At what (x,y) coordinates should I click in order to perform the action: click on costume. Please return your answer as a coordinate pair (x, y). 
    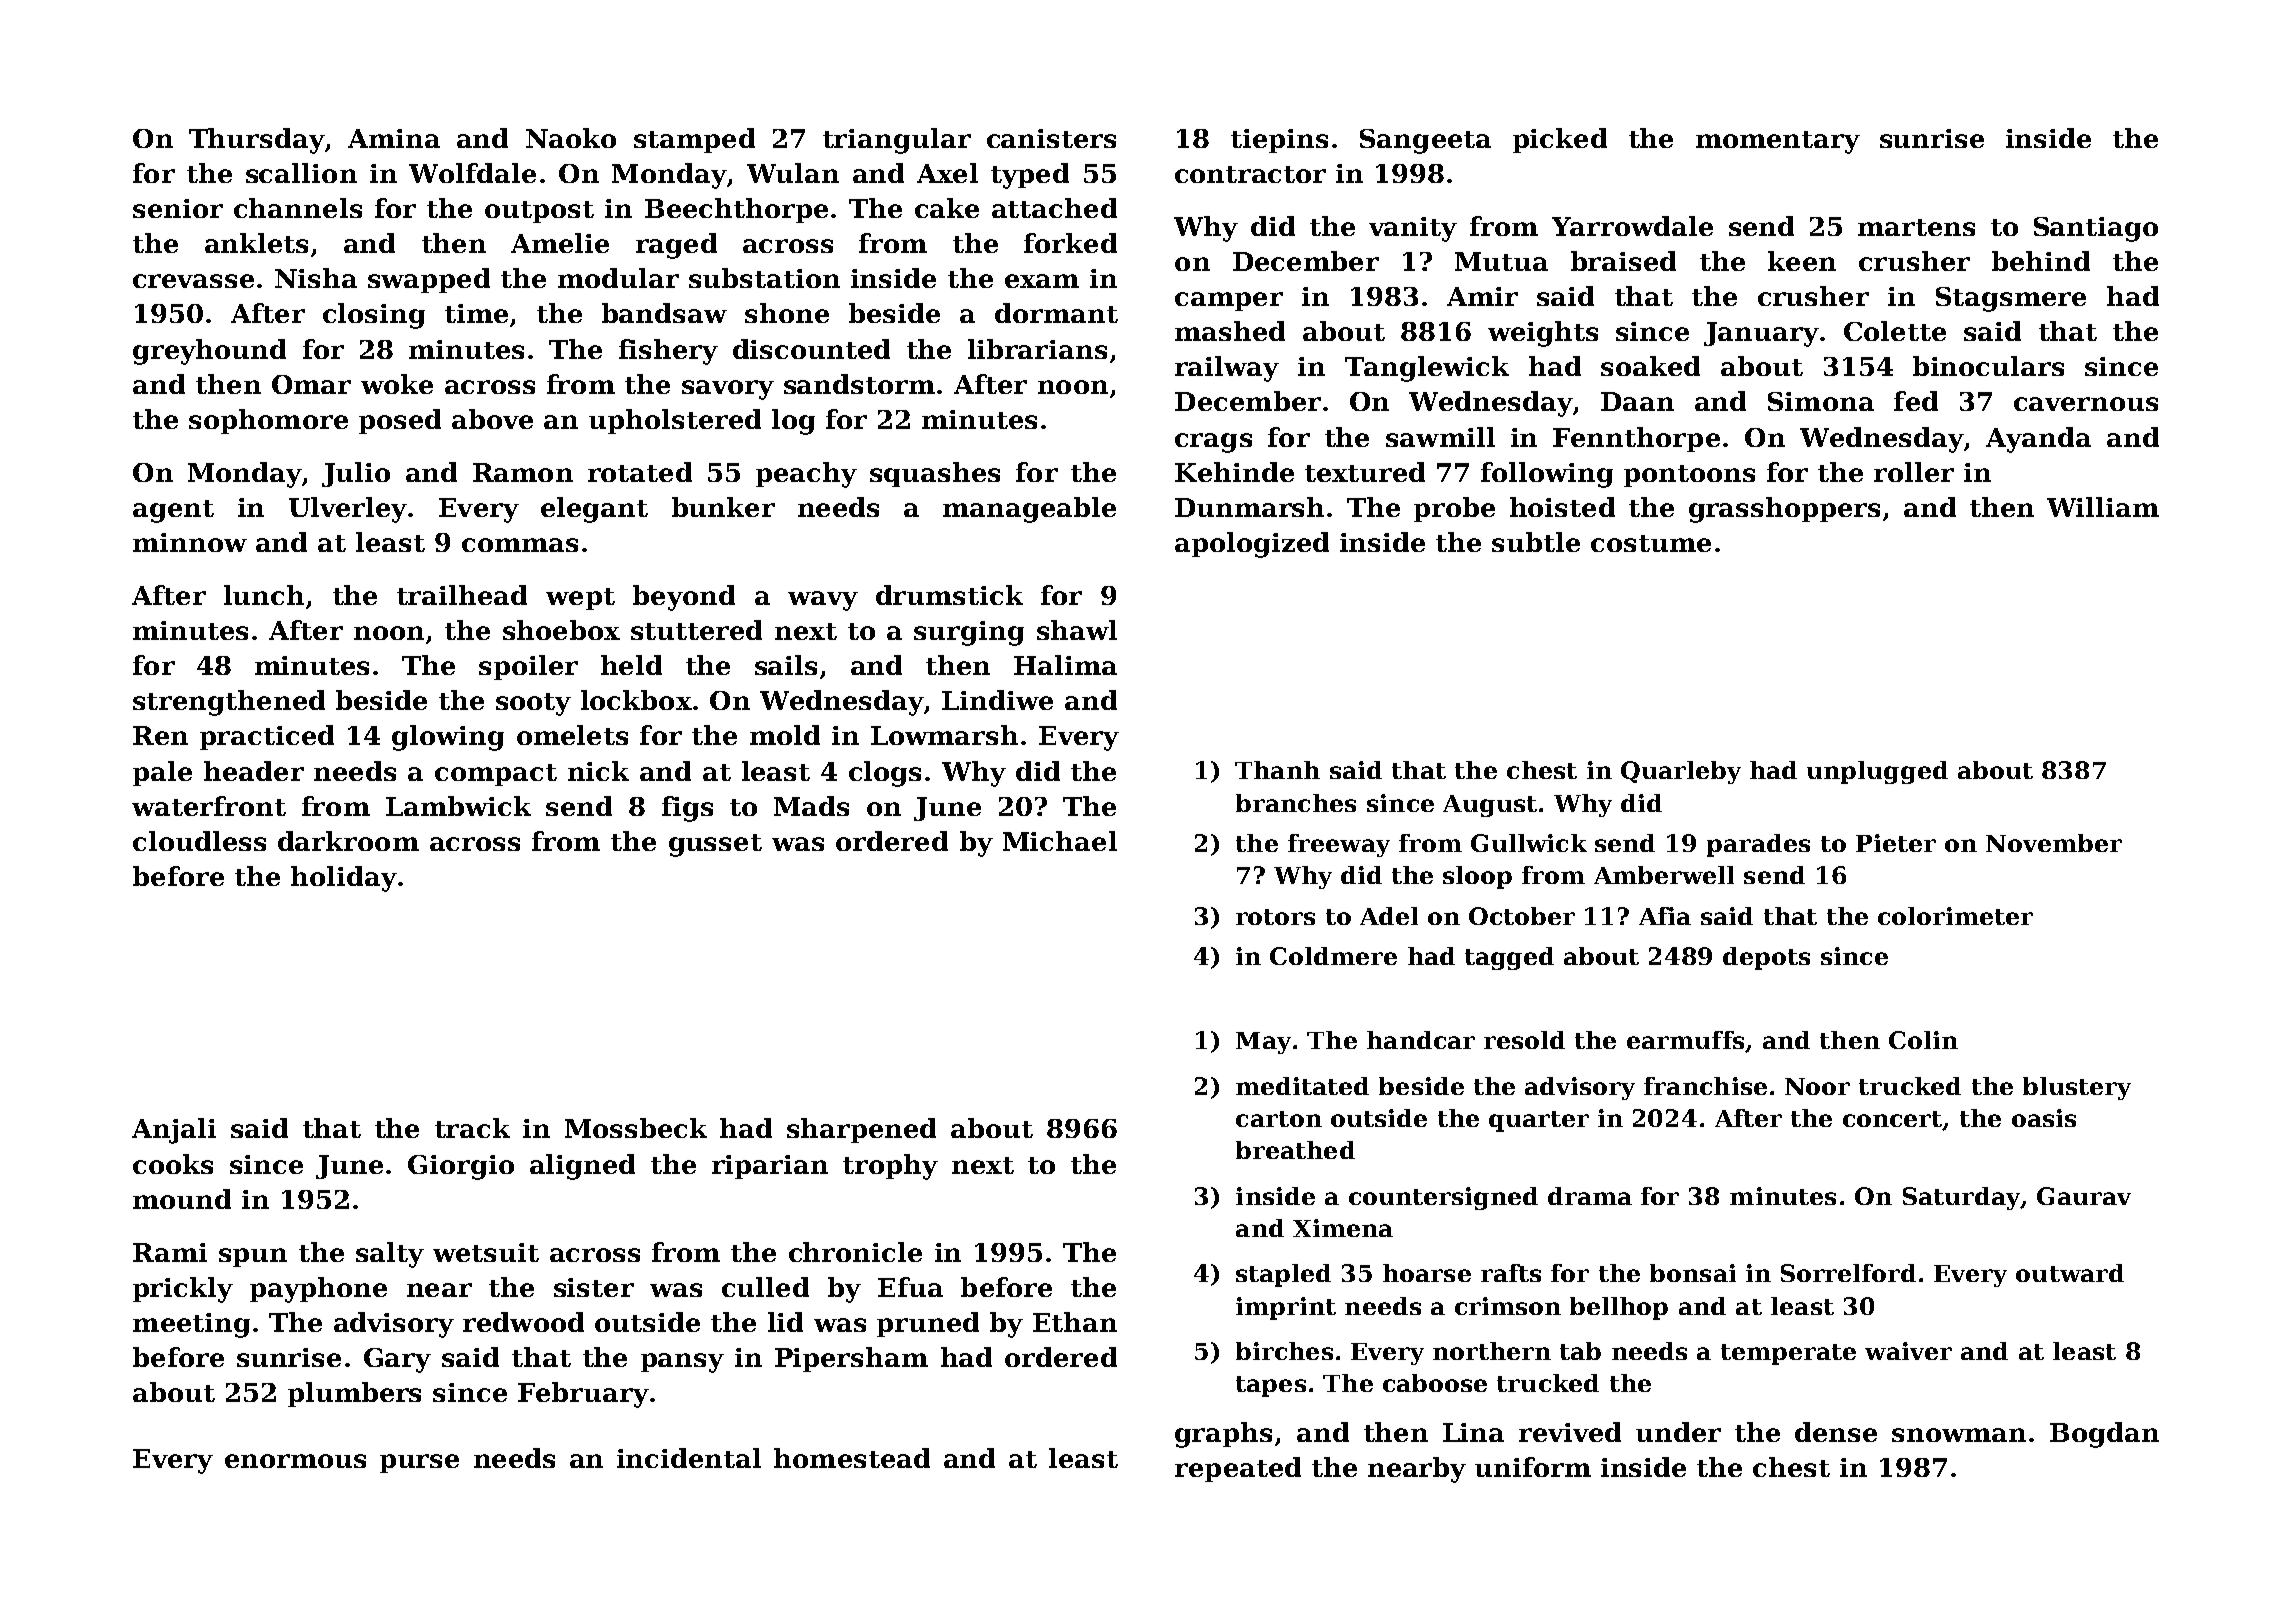
    Looking at the image, I should click on (1651, 543).
